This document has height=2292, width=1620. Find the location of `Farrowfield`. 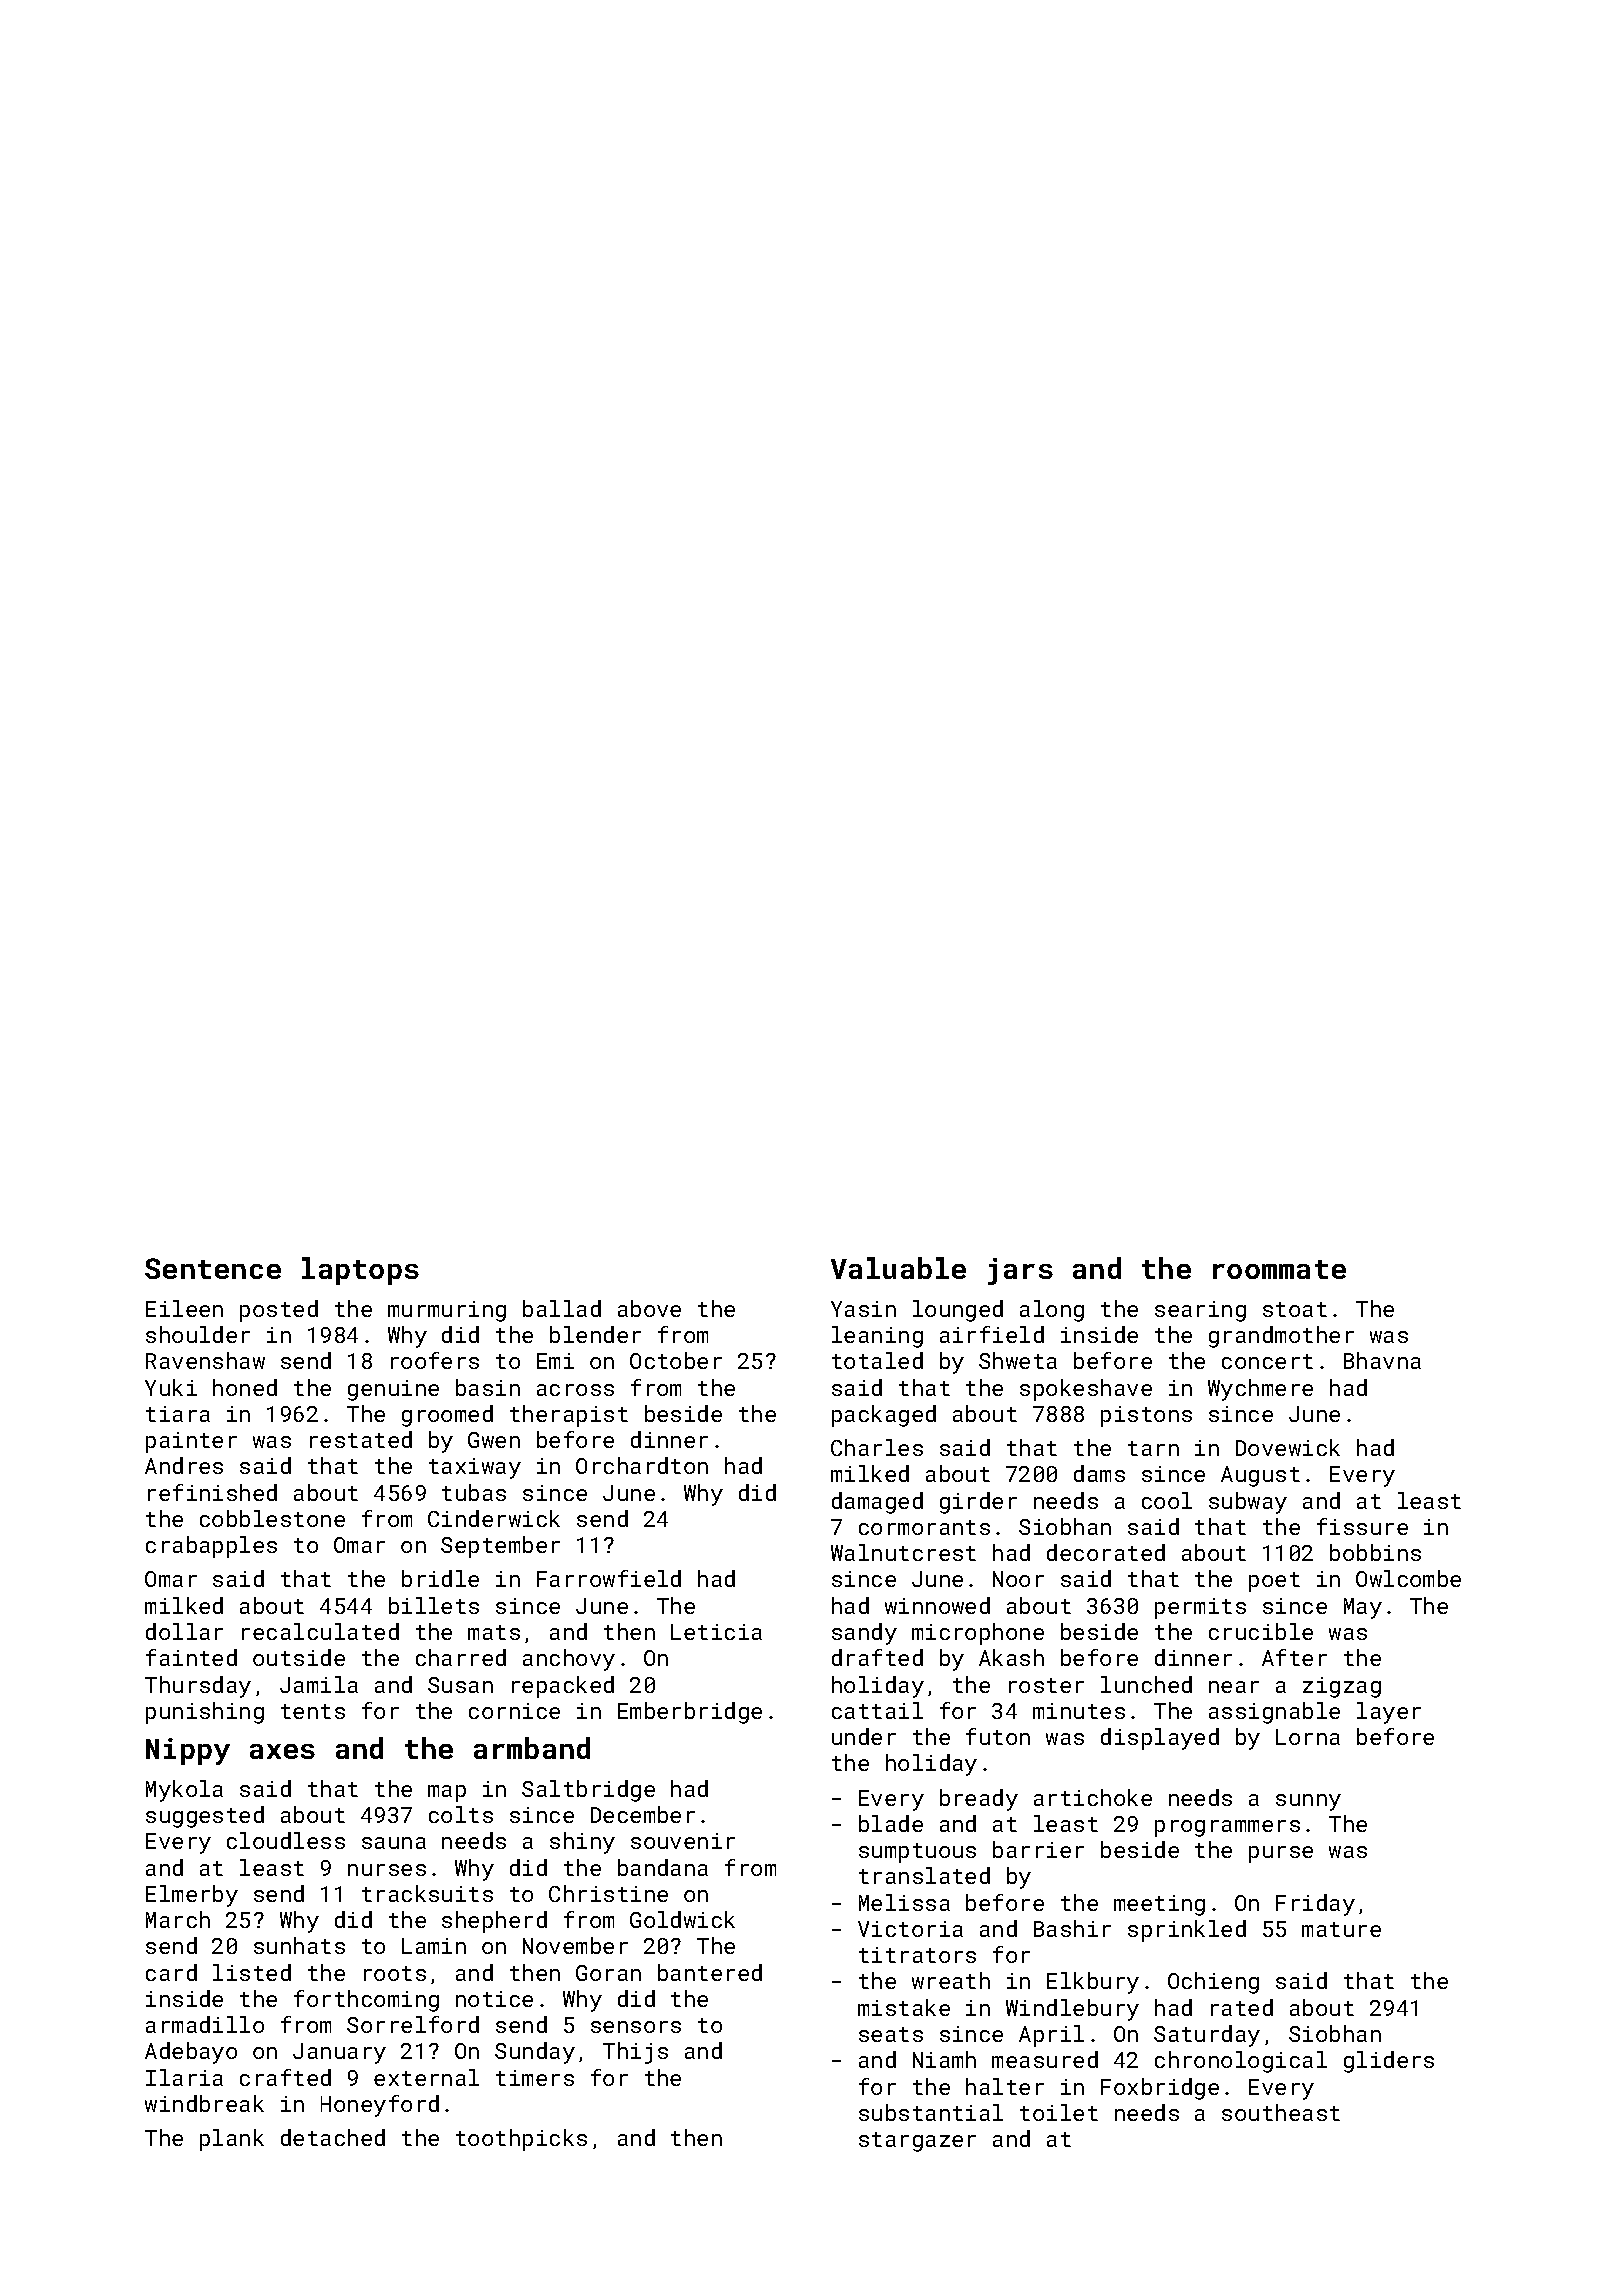

Farrowfield is located at coordinates (609, 1578).
